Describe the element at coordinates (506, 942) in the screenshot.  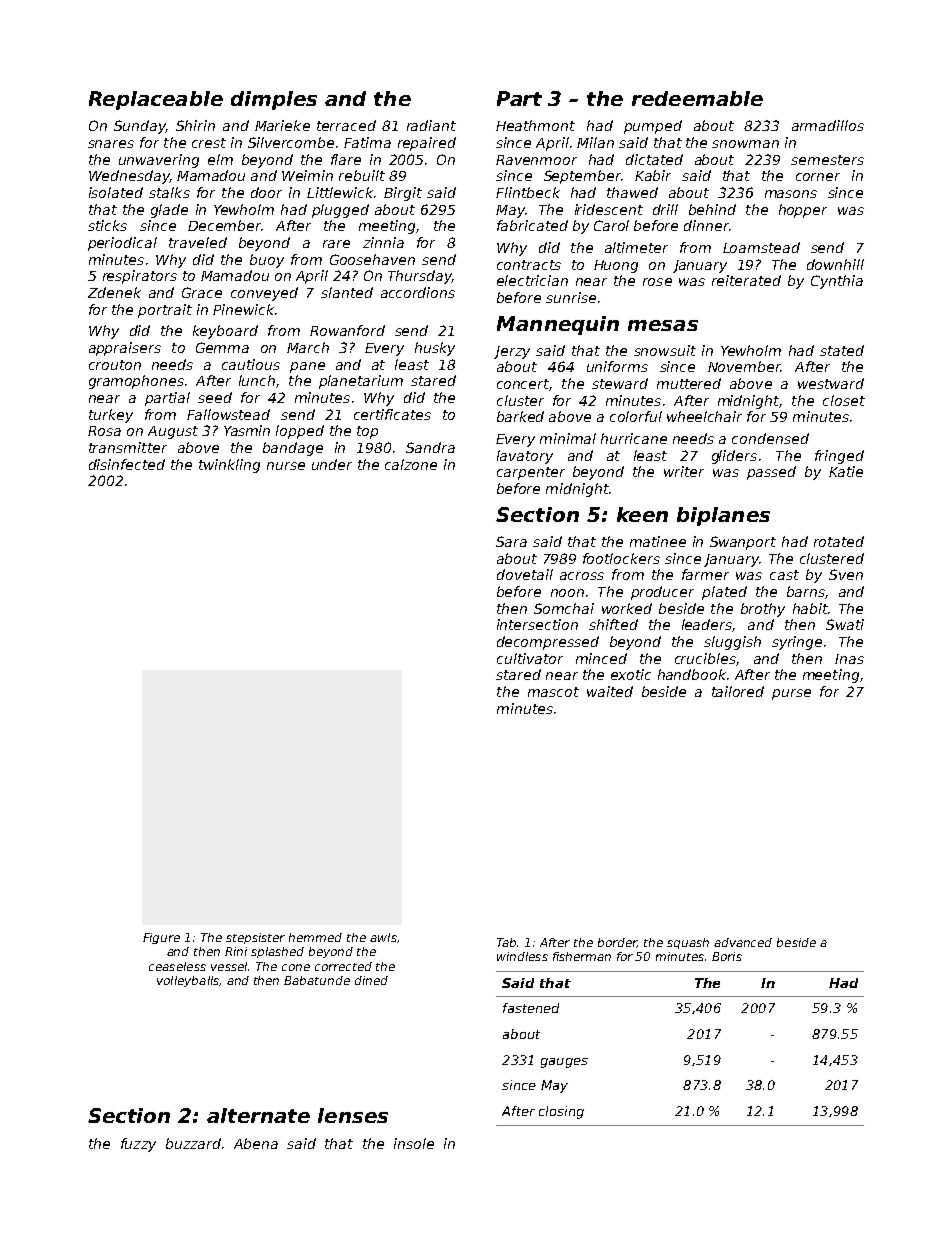
I see `Tab` at that location.
